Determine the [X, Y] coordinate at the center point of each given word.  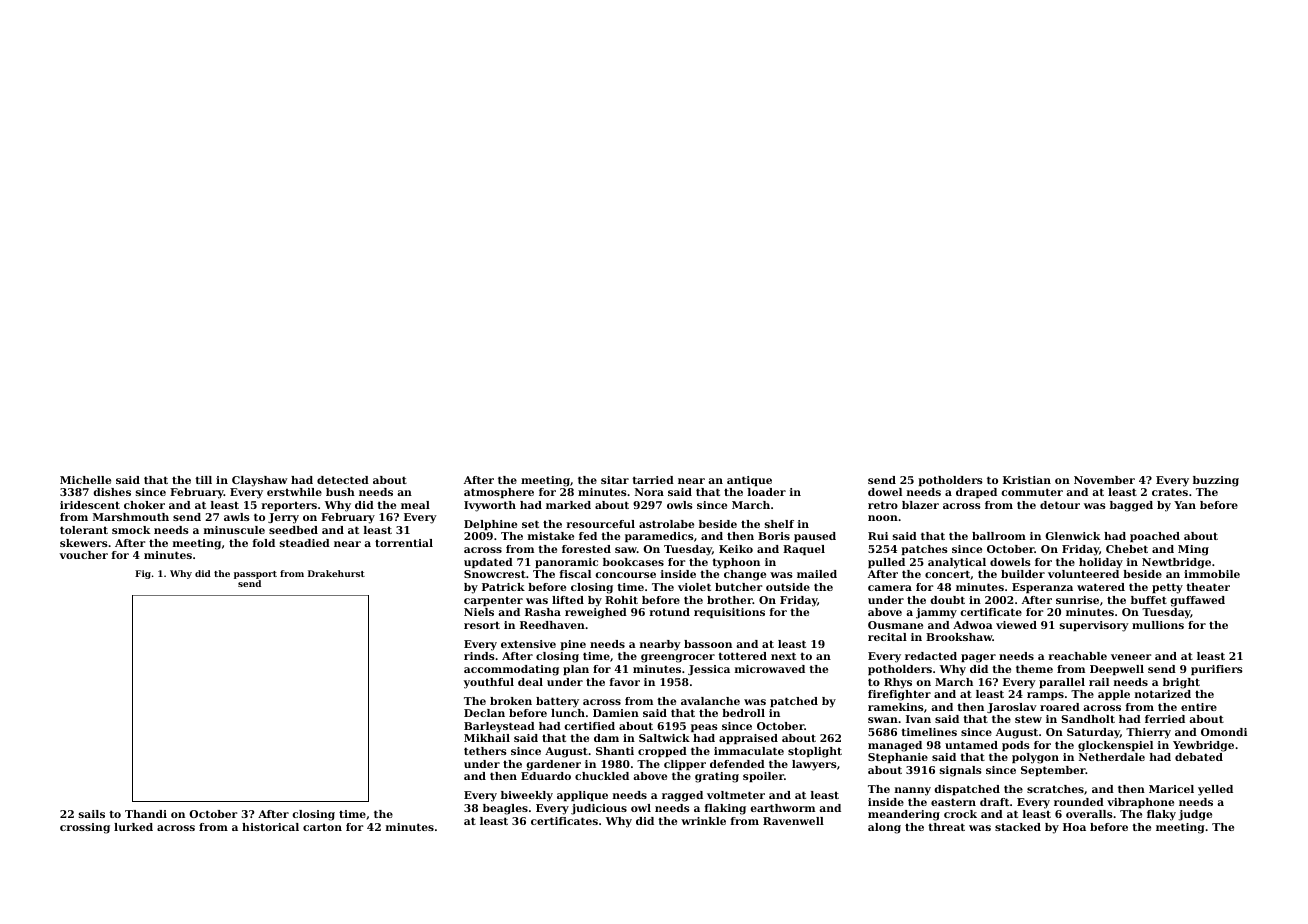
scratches [1055, 789]
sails [92, 814]
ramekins [896, 707]
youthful [489, 683]
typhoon [736, 563]
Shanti [615, 751]
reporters [289, 506]
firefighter [899, 695]
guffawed [1197, 601]
